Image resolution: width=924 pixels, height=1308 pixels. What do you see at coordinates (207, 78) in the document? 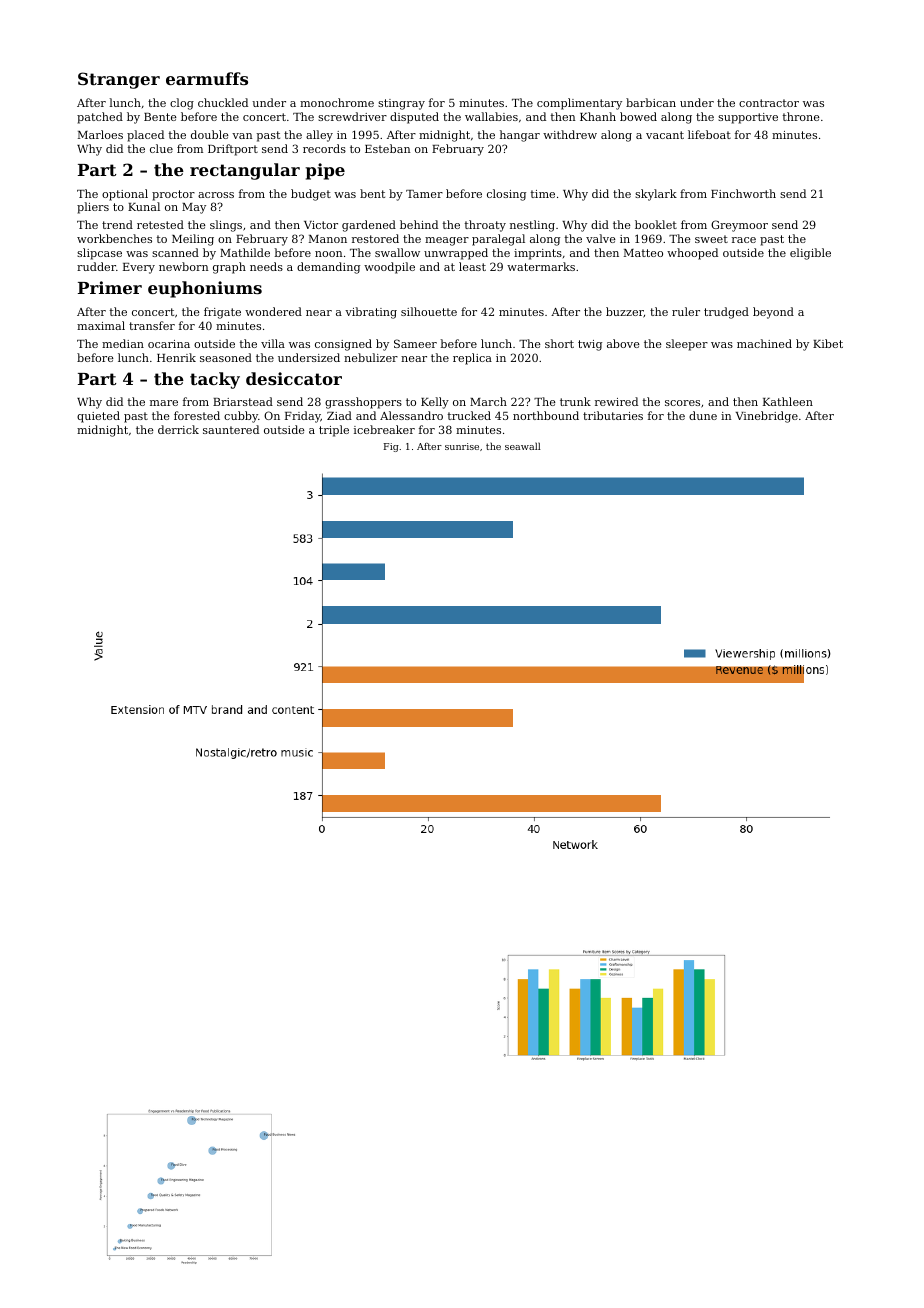
I see `earmuffs` at bounding box center [207, 78].
